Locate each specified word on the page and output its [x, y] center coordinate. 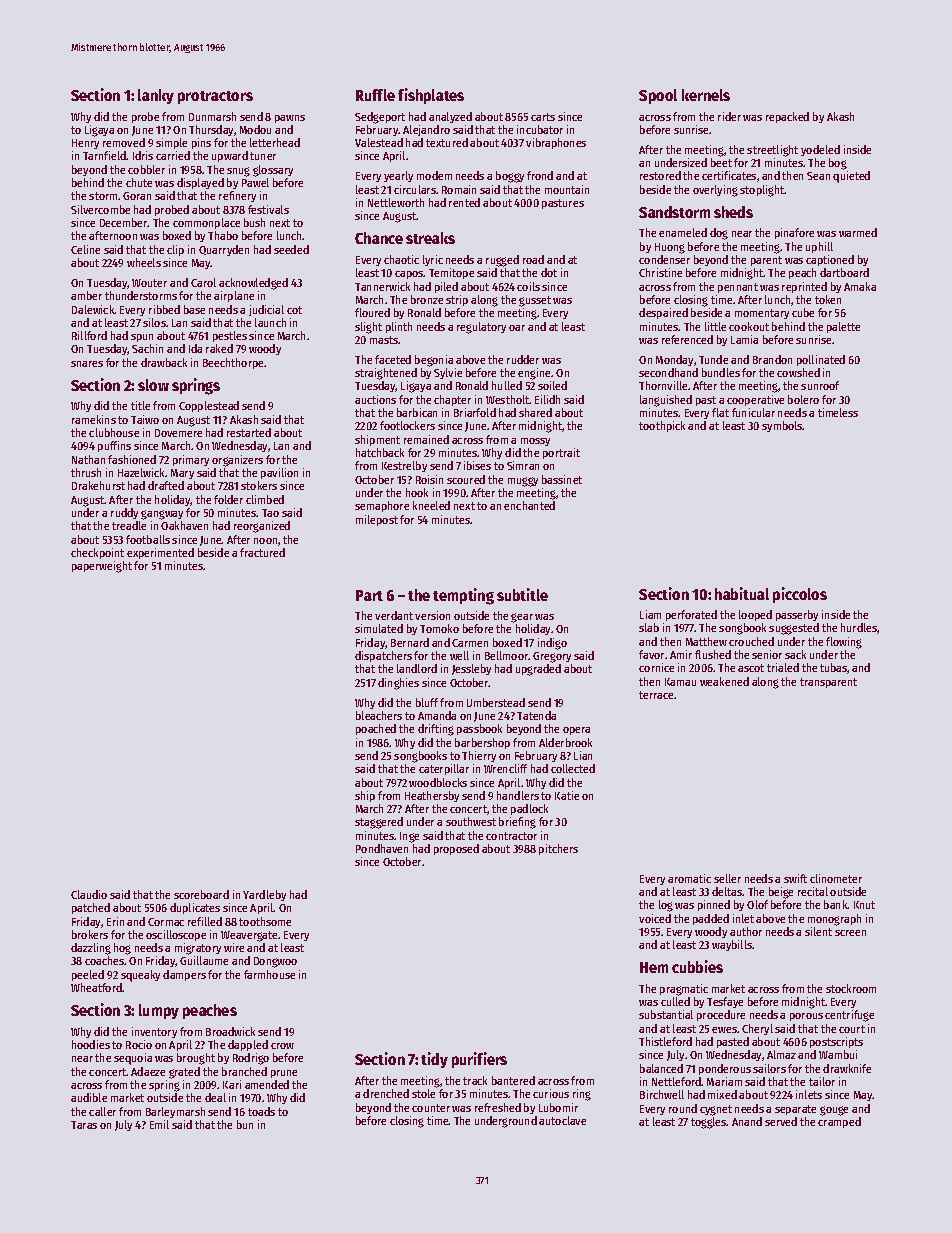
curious [551, 1093]
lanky [156, 96]
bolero [803, 399]
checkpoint [97, 553]
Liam [650, 614]
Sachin [147, 348]
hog [122, 949]
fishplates [431, 96]
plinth [399, 327]
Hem [654, 967]
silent [818, 931]
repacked [787, 117]
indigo [552, 644]
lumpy [159, 1011]
